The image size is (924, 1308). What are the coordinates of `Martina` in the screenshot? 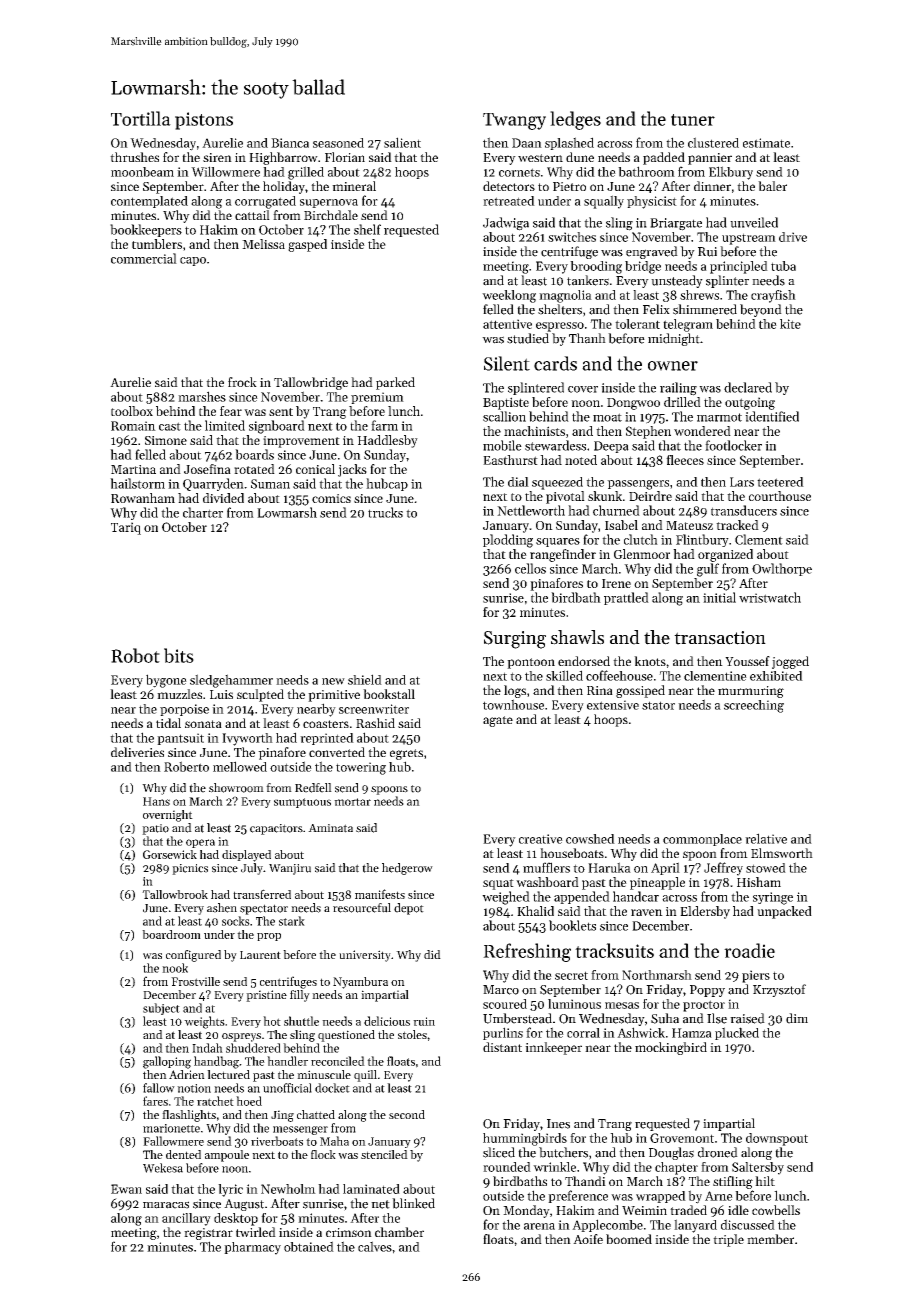 It's located at (133, 469).
